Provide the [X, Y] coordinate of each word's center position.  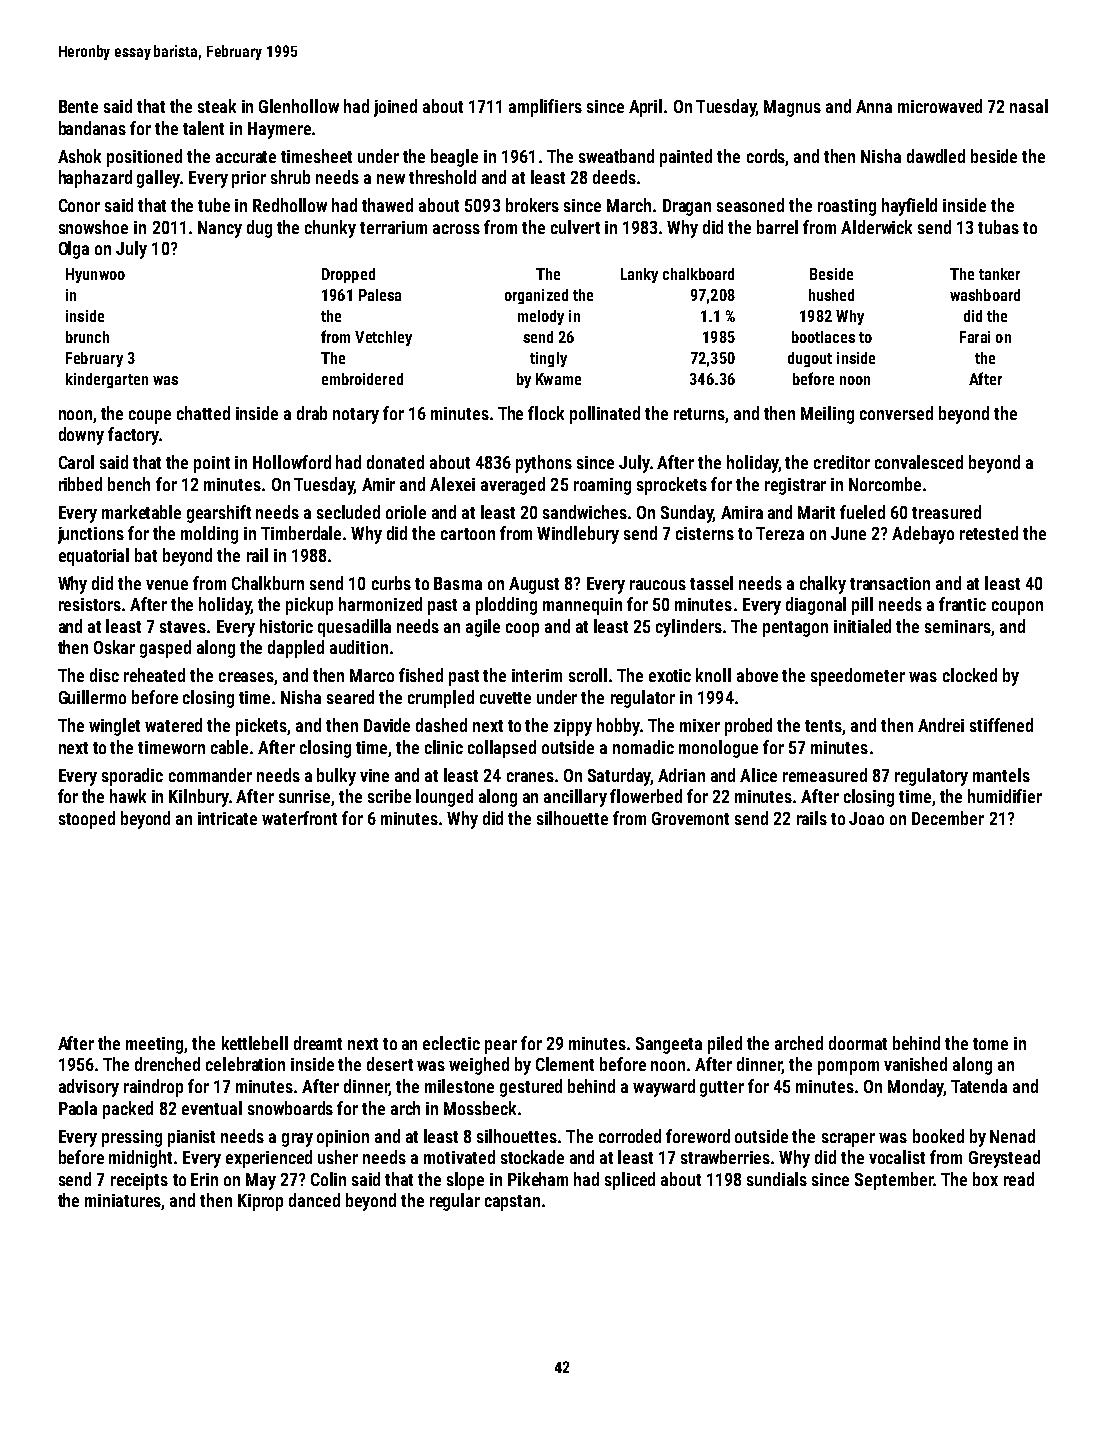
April [645, 108]
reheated [154, 675]
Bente [78, 106]
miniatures [123, 1202]
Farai [975, 337]
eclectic [451, 1043]
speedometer [858, 677]
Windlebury [578, 535]
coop [522, 630]
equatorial [94, 557]
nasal [1029, 106]
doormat [858, 1043]
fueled [862, 512]
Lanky [639, 275]
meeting [154, 1045]
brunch [87, 337]
